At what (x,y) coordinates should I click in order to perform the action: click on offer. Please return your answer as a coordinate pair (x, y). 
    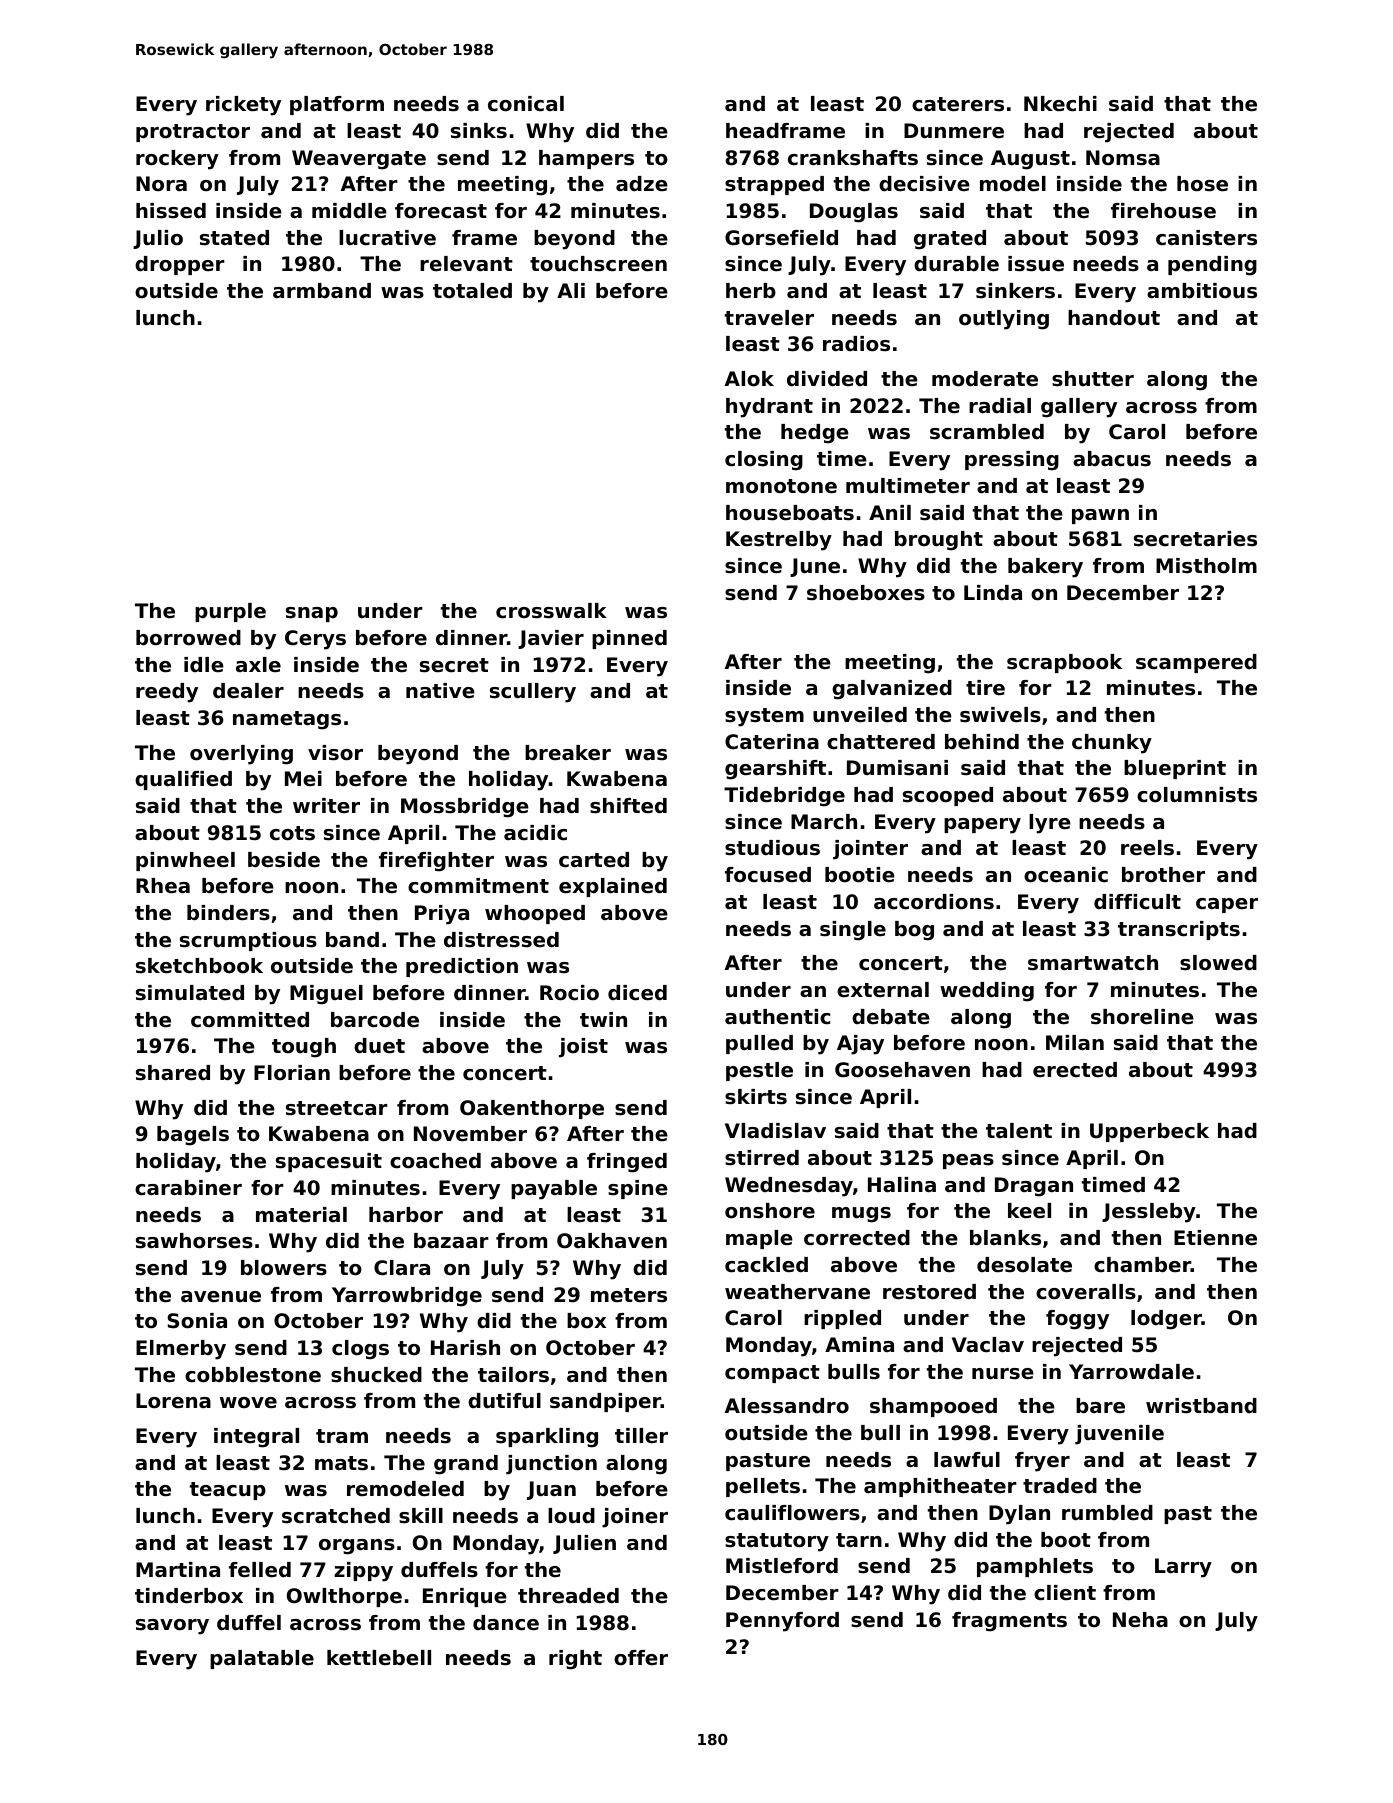
    Looking at the image, I should click on (641, 1658).
